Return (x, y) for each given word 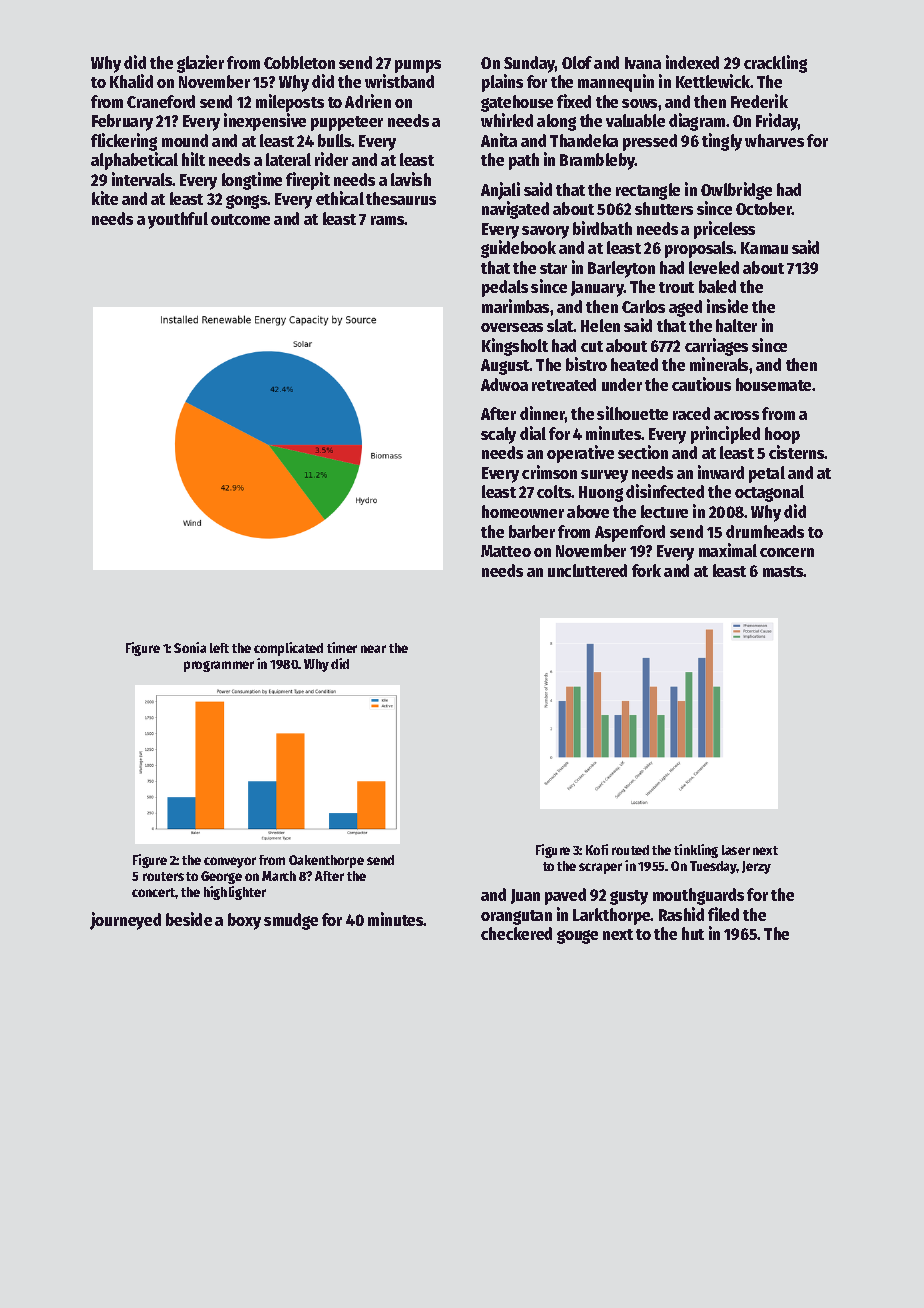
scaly (498, 435)
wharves (774, 140)
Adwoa (504, 384)
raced (691, 413)
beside (189, 919)
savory (545, 232)
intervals (142, 179)
